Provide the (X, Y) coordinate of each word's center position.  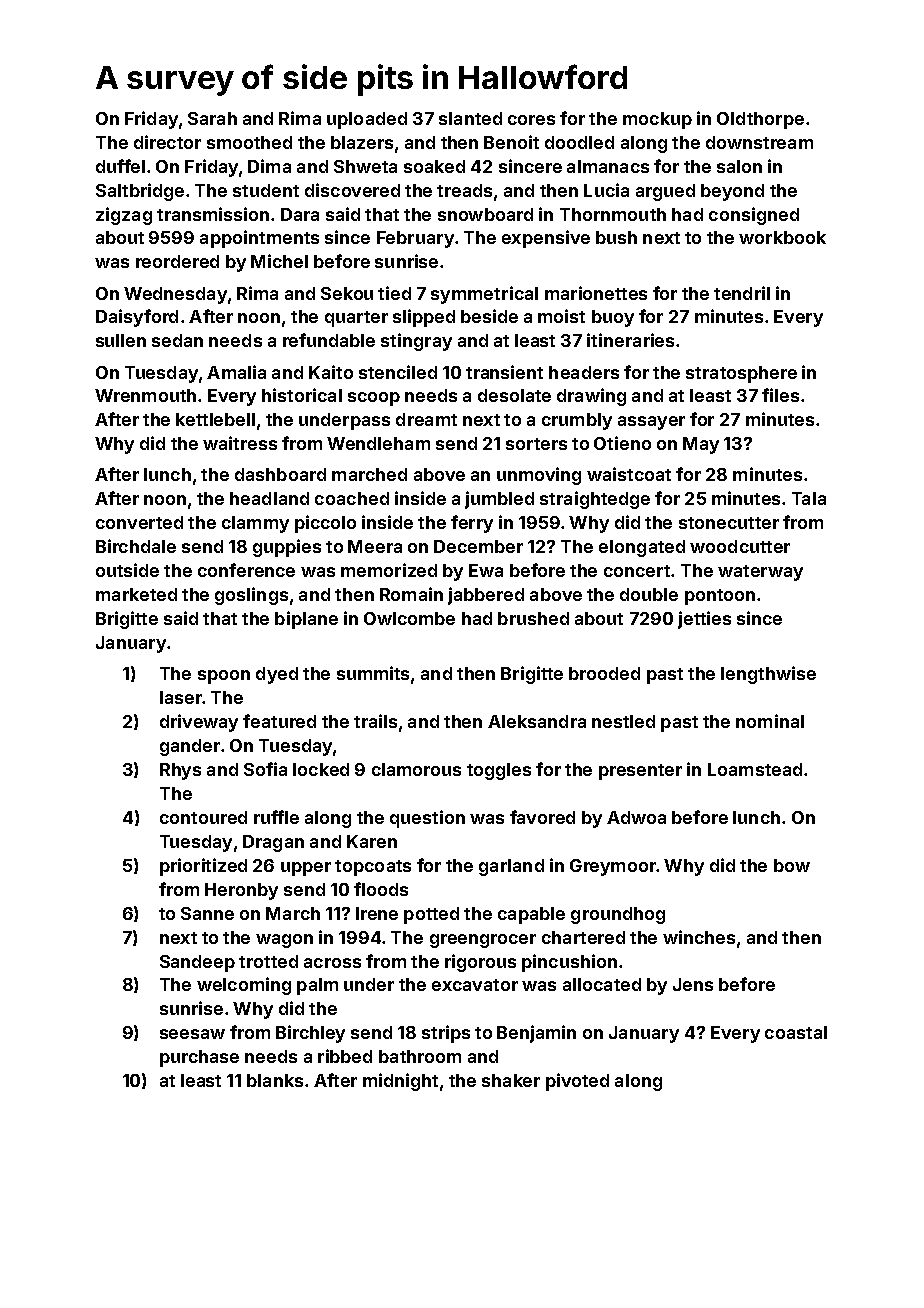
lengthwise (768, 675)
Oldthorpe (760, 120)
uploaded (367, 120)
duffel (120, 166)
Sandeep (197, 963)
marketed (136, 594)
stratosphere (741, 374)
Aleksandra (537, 721)
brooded (604, 673)
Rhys (180, 771)
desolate (514, 395)
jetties (704, 620)
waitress (240, 443)
